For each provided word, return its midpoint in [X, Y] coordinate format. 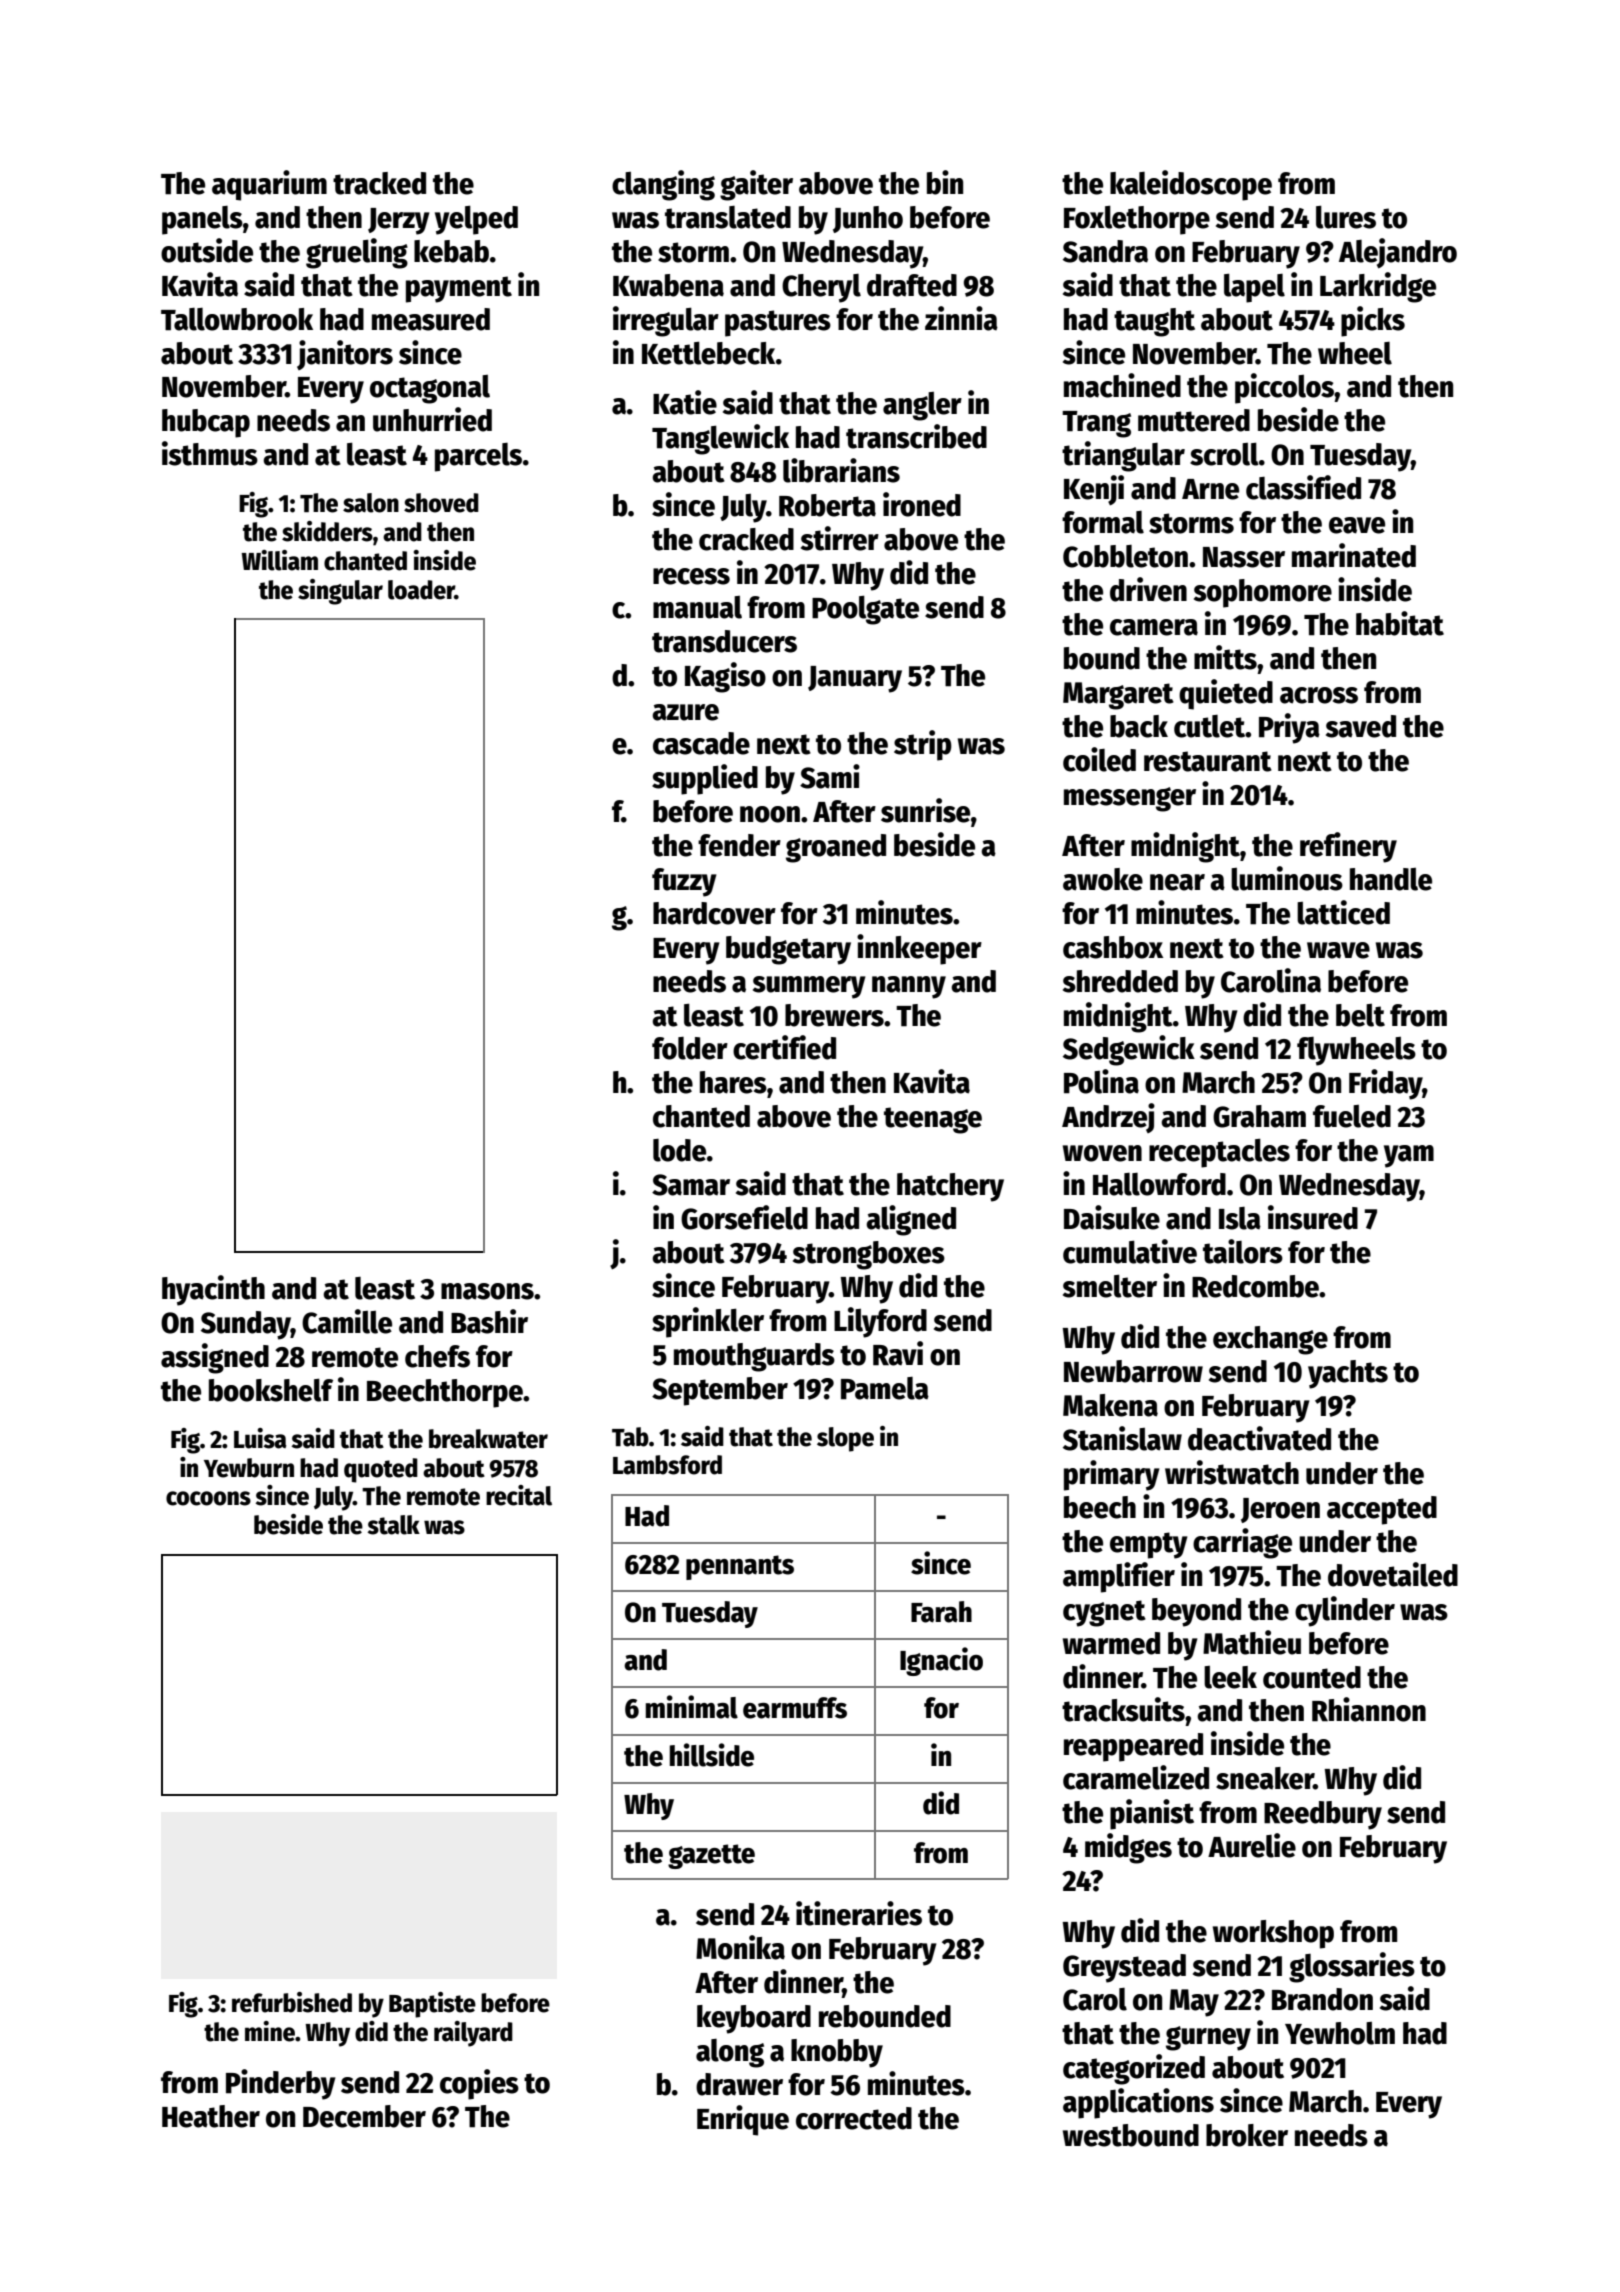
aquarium [269, 185]
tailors [1243, 1251]
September [720, 1391]
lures [1346, 217]
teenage [933, 1120]
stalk [393, 1525]
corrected [854, 2118]
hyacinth [213, 1290]
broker [1247, 2135]
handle [1391, 879]
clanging [663, 185]
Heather [211, 2116]
